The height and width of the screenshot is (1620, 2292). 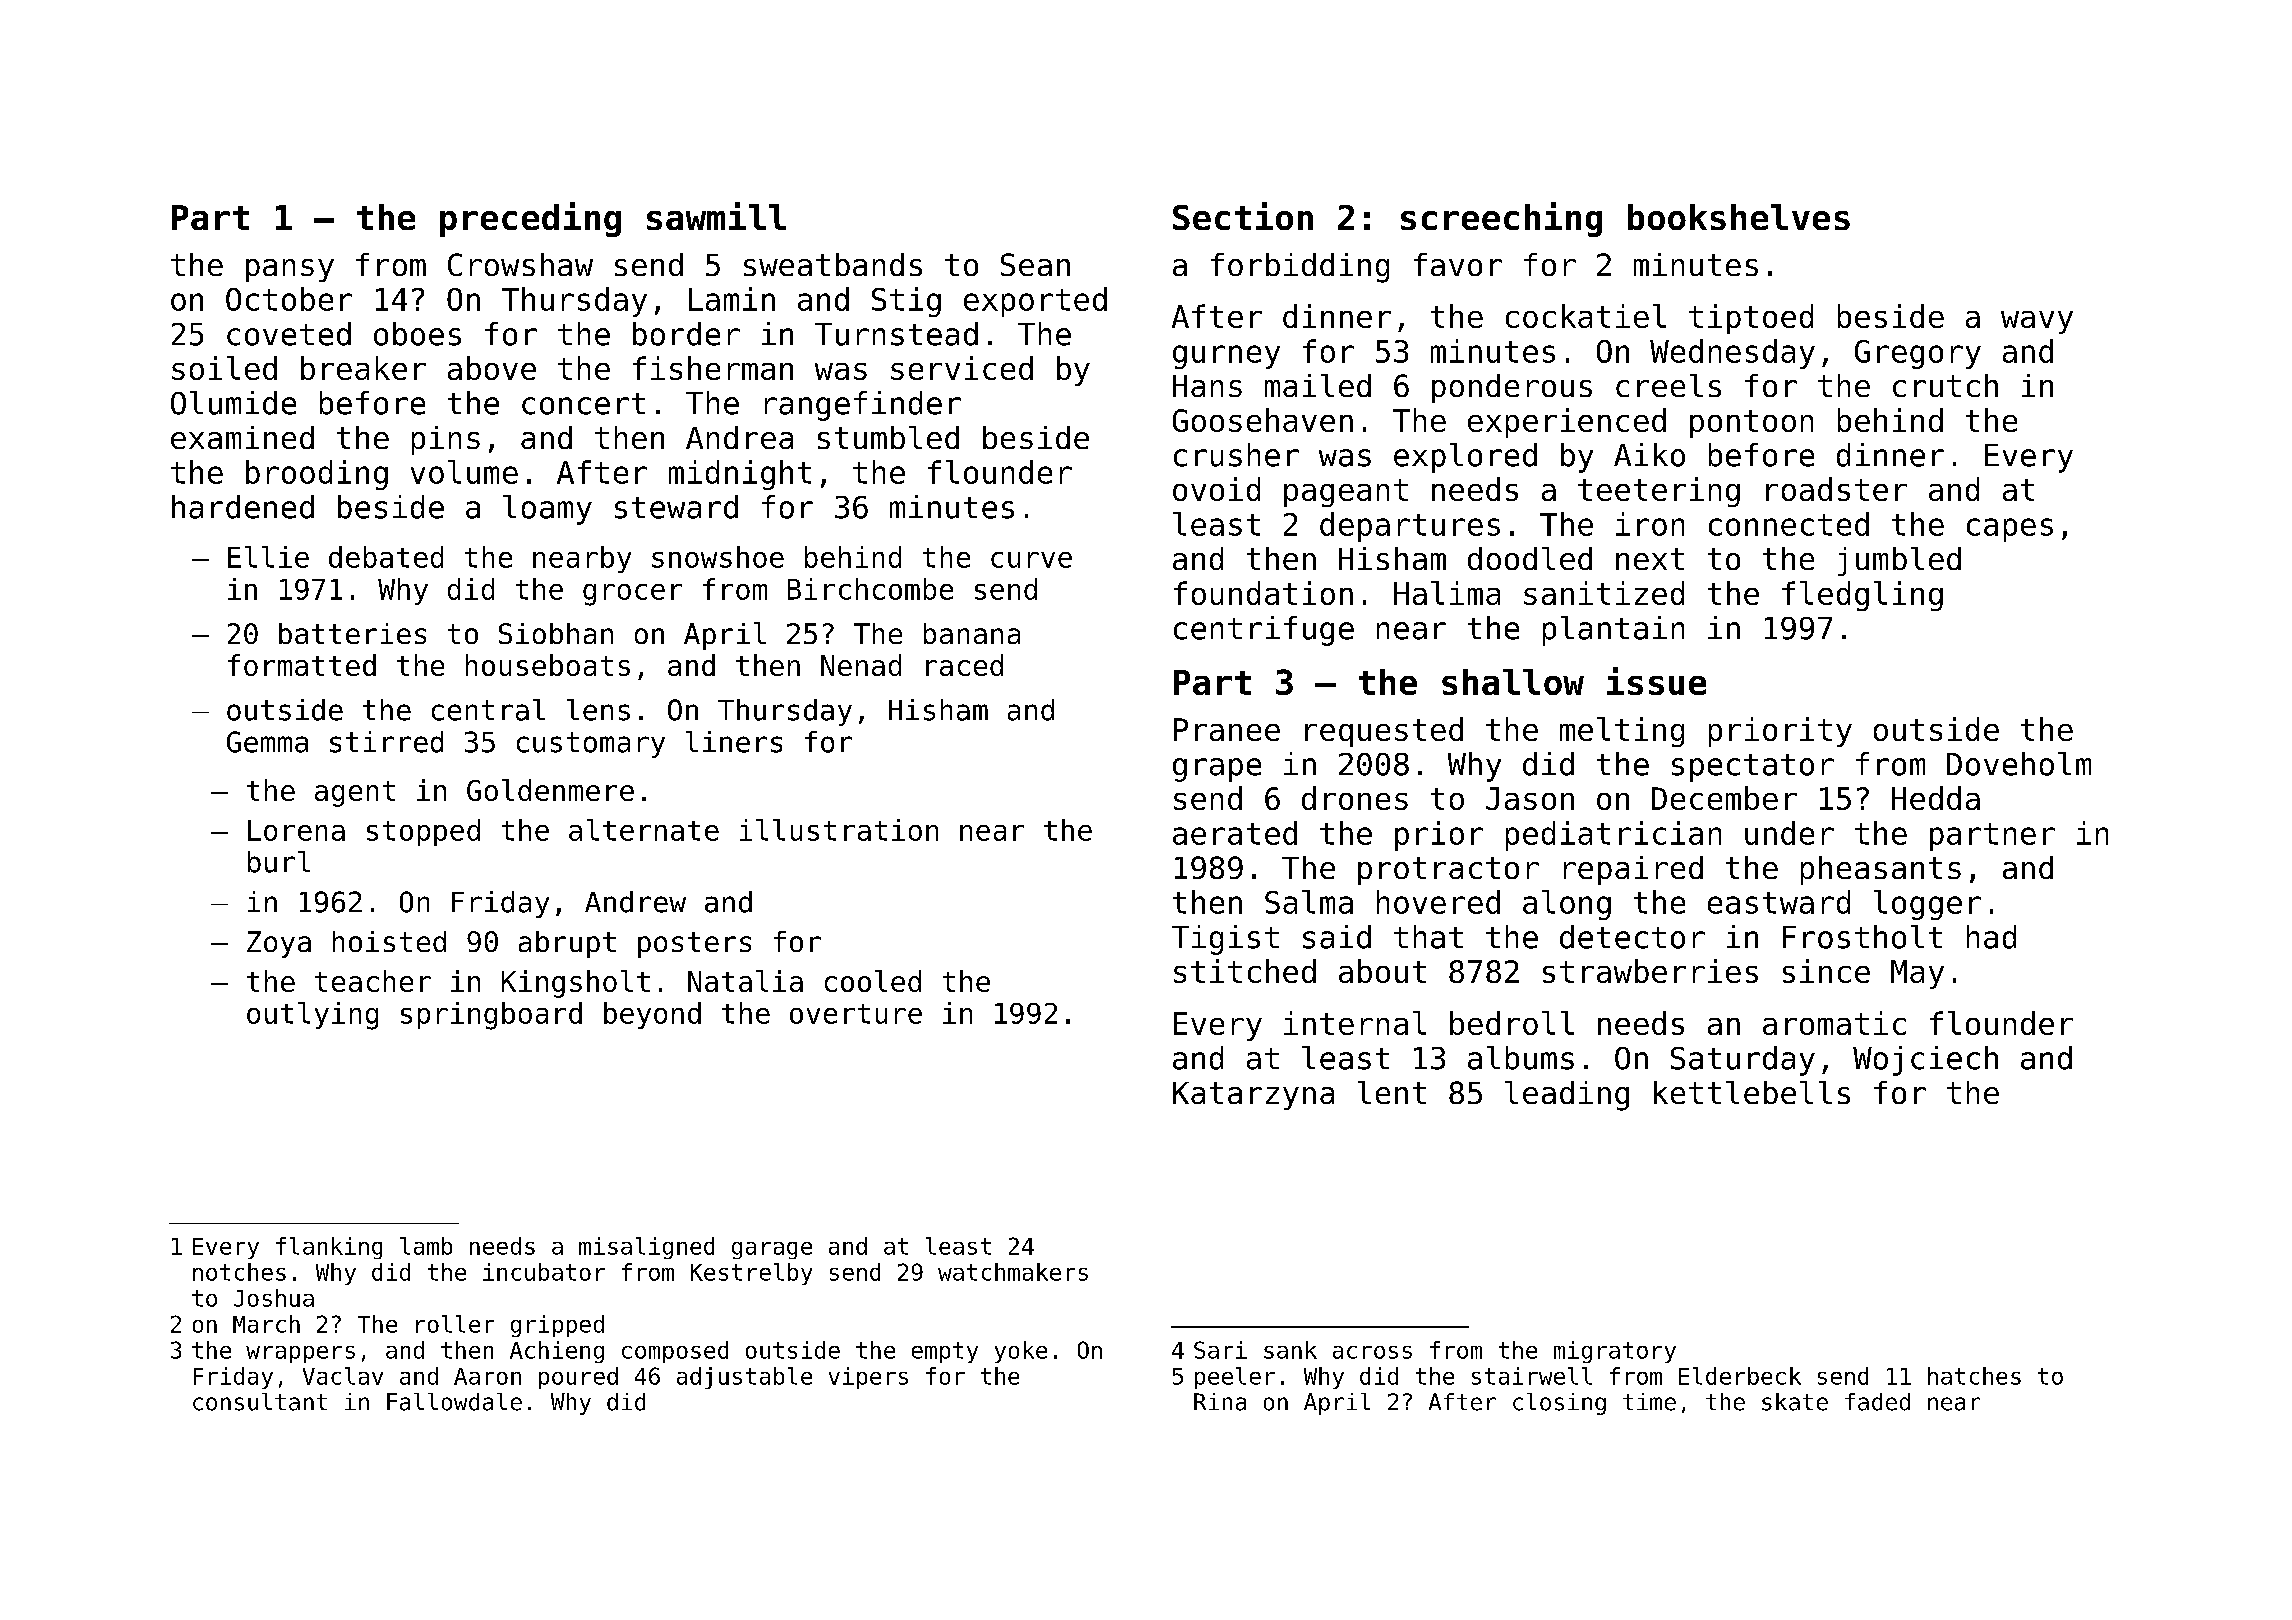 What do you see at coordinates (1225, 940) in the screenshot?
I see `Tigist` at bounding box center [1225, 940].
